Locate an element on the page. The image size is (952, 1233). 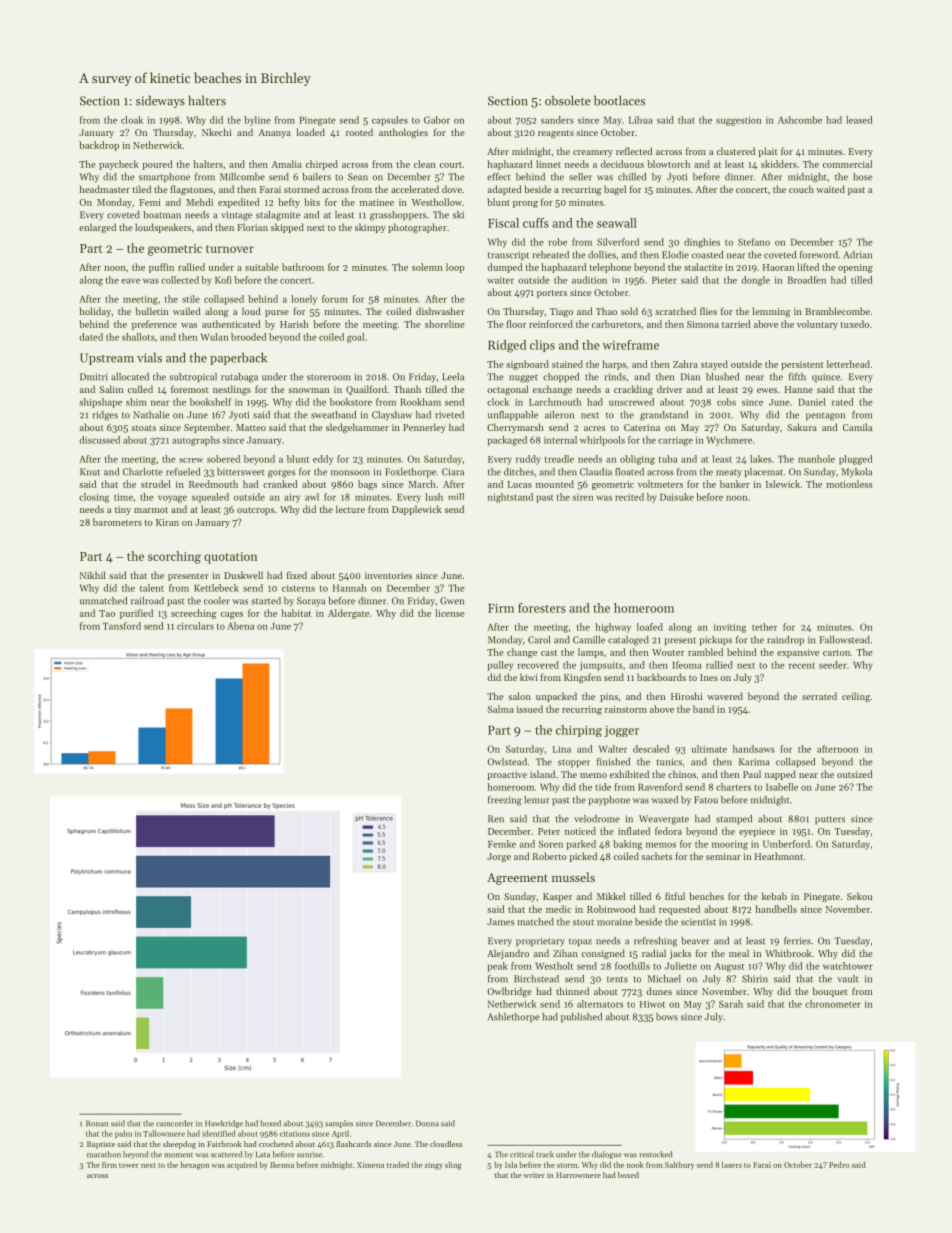
bootlaces is located at coordinates (619, 100).
